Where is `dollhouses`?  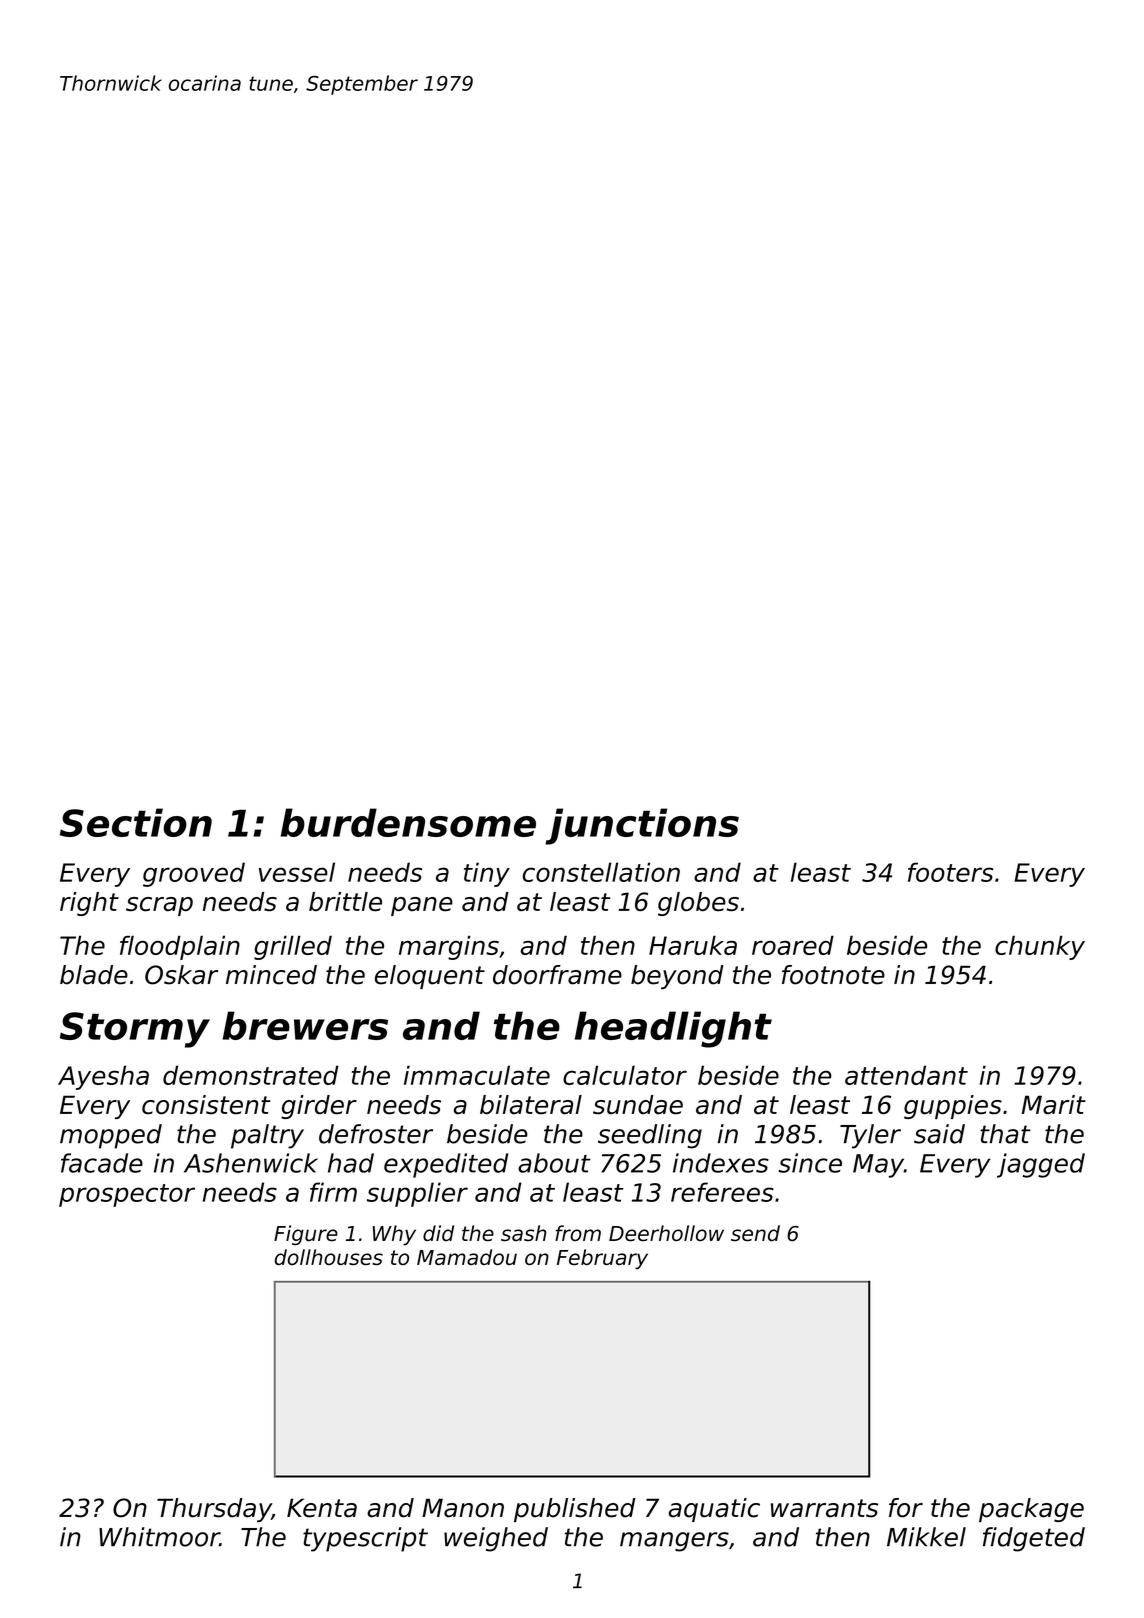 dollhouses is located at coordinates (329, 1257).
